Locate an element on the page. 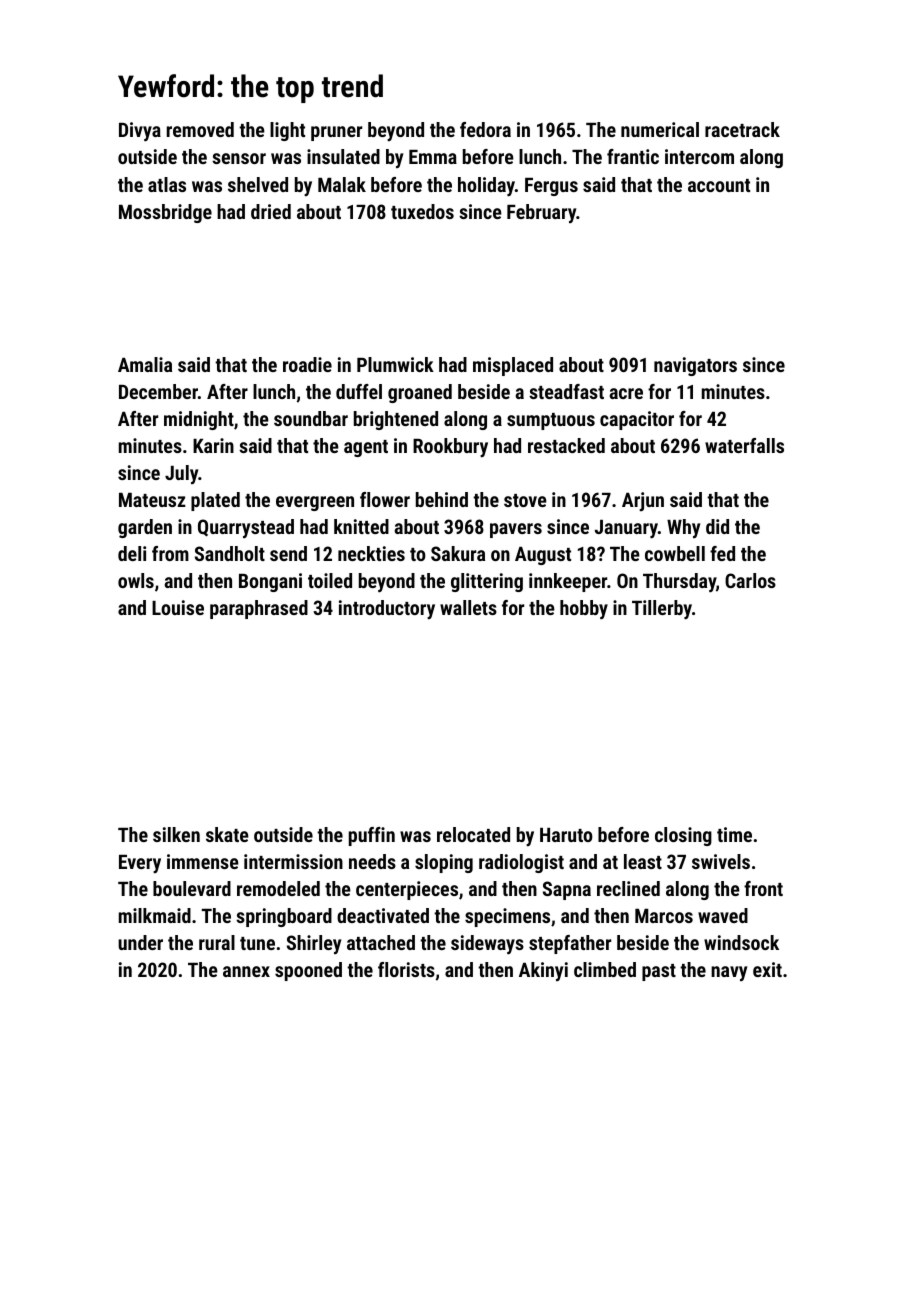 Image resolution: width=908 pixels, height=1289 pixels. florists is located at coordinates (406, 969).
